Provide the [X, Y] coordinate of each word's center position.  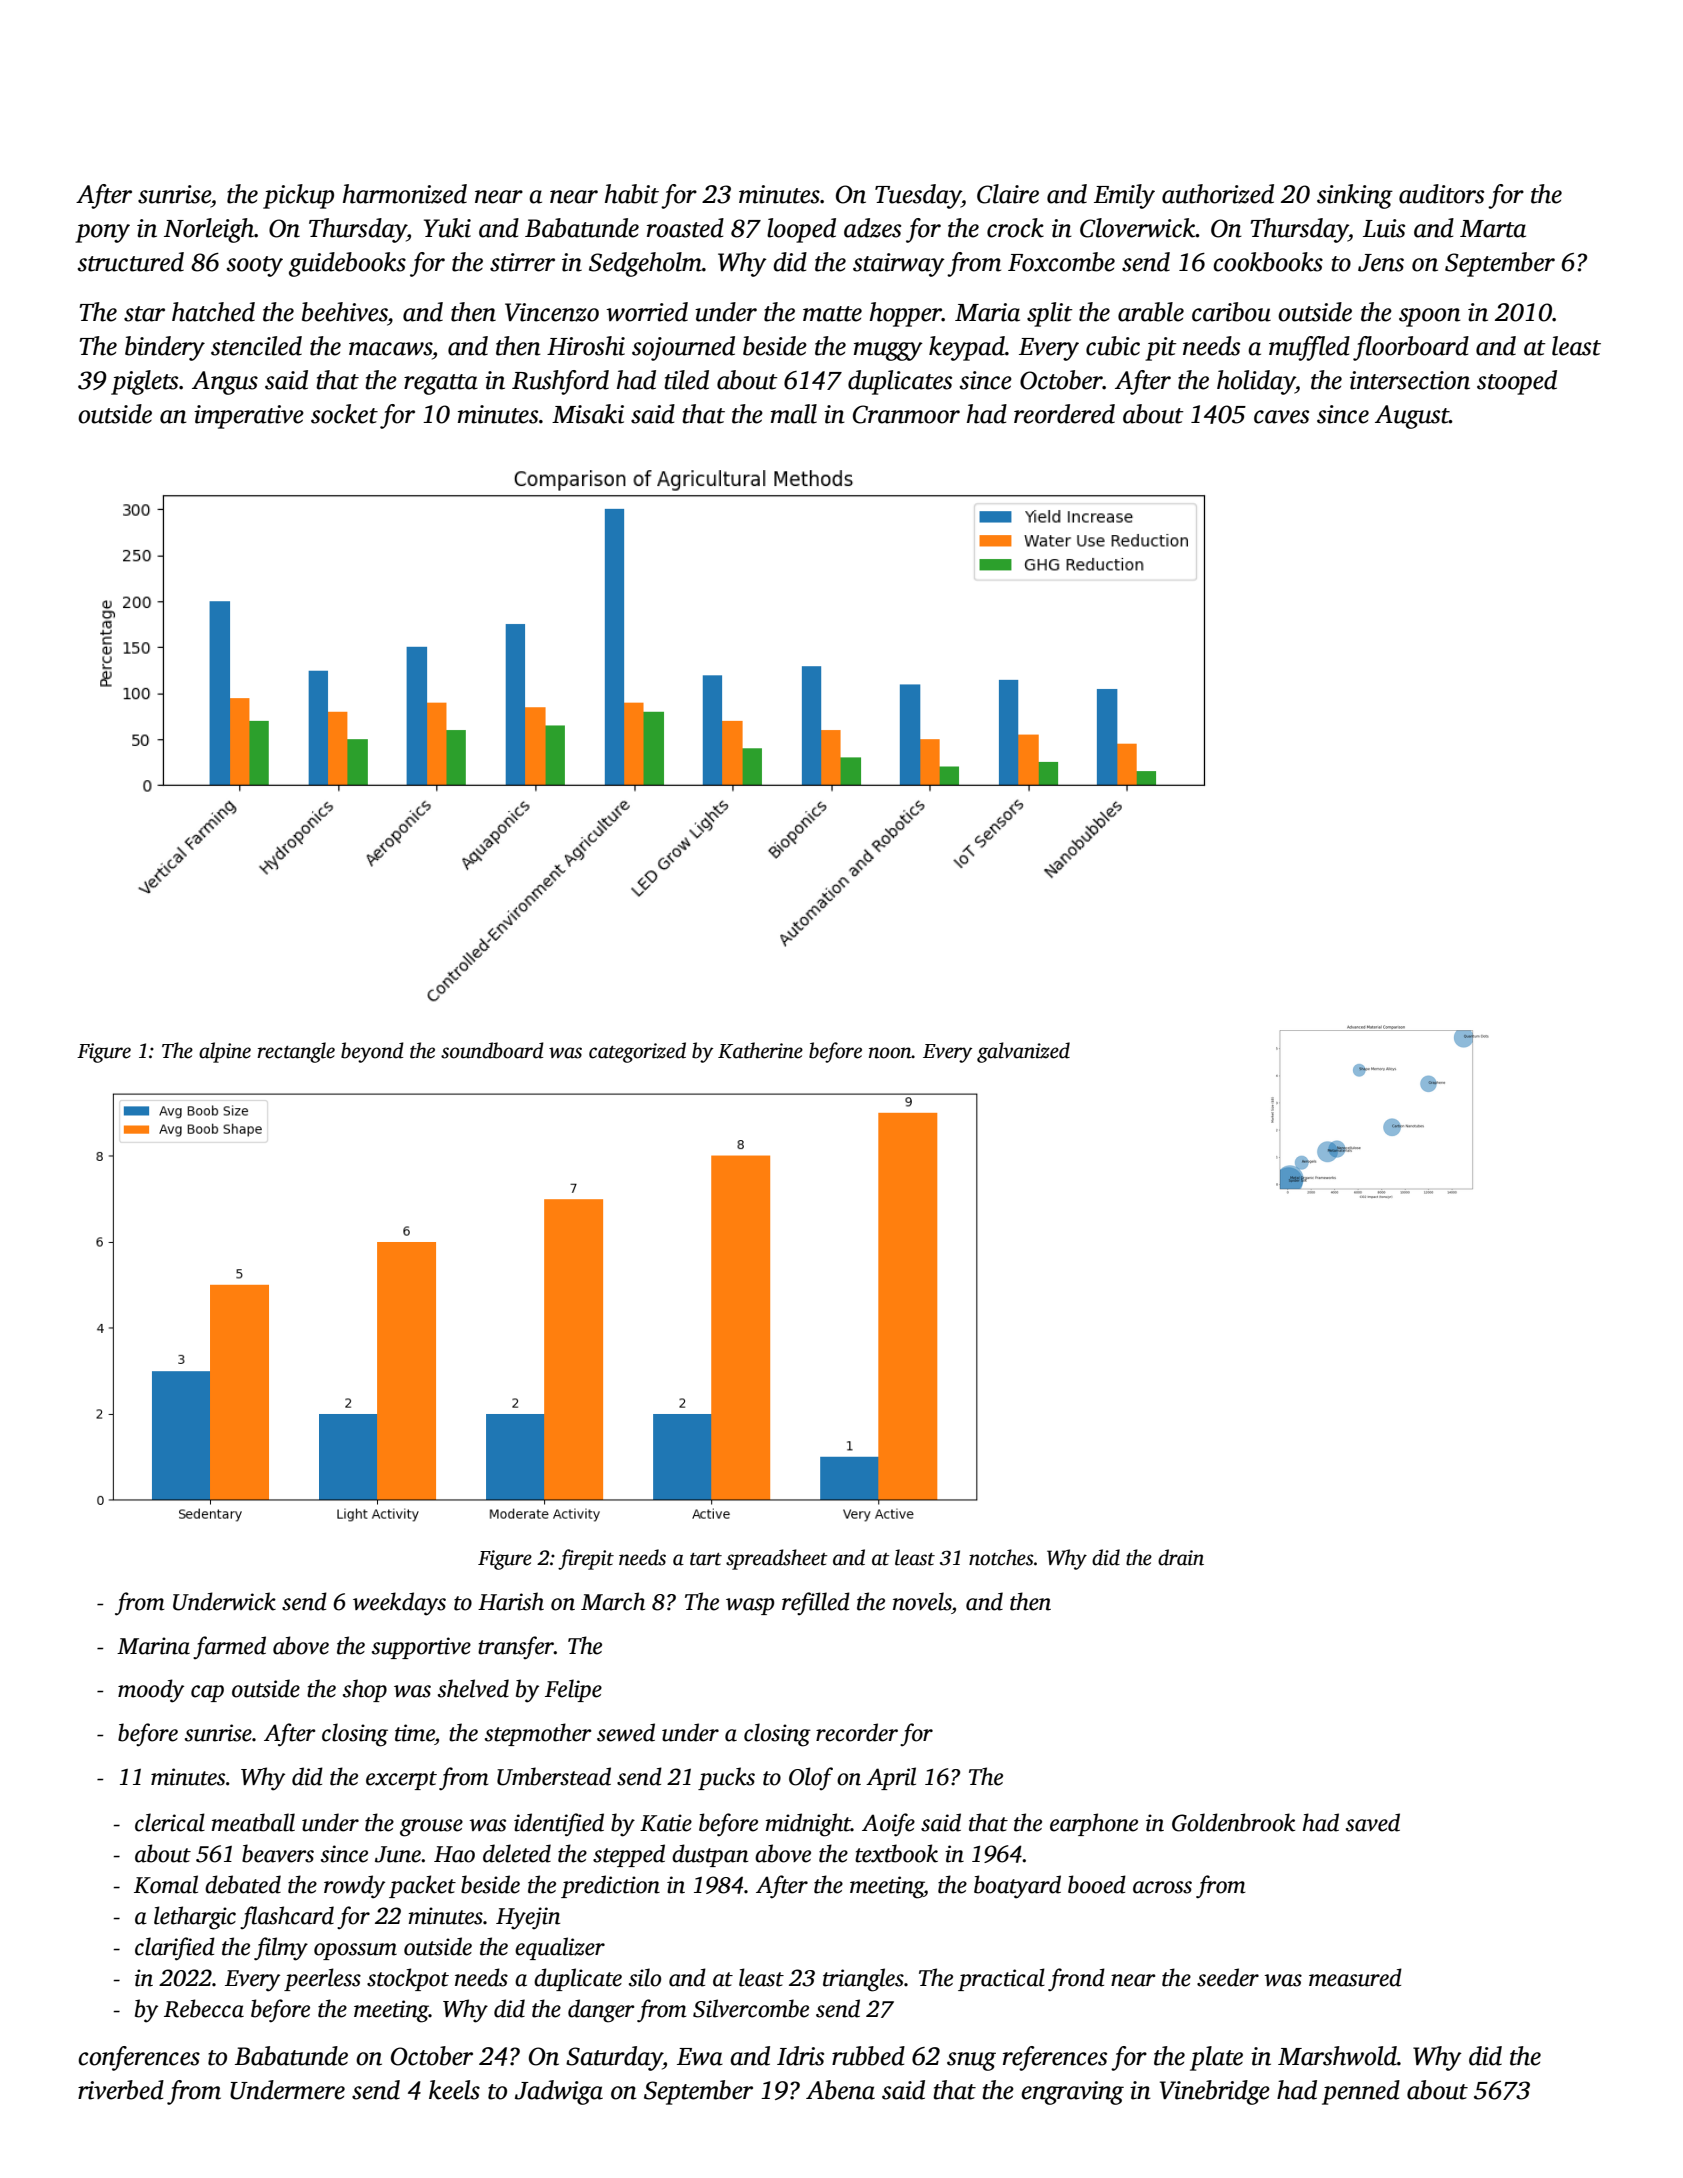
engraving [1072, 2093]
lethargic [195, 1918]
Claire [1008, 194]
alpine [225, 1052]
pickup [298, 196]
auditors [1441, 194]
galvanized [1023, 1052]
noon [890, 1053]
